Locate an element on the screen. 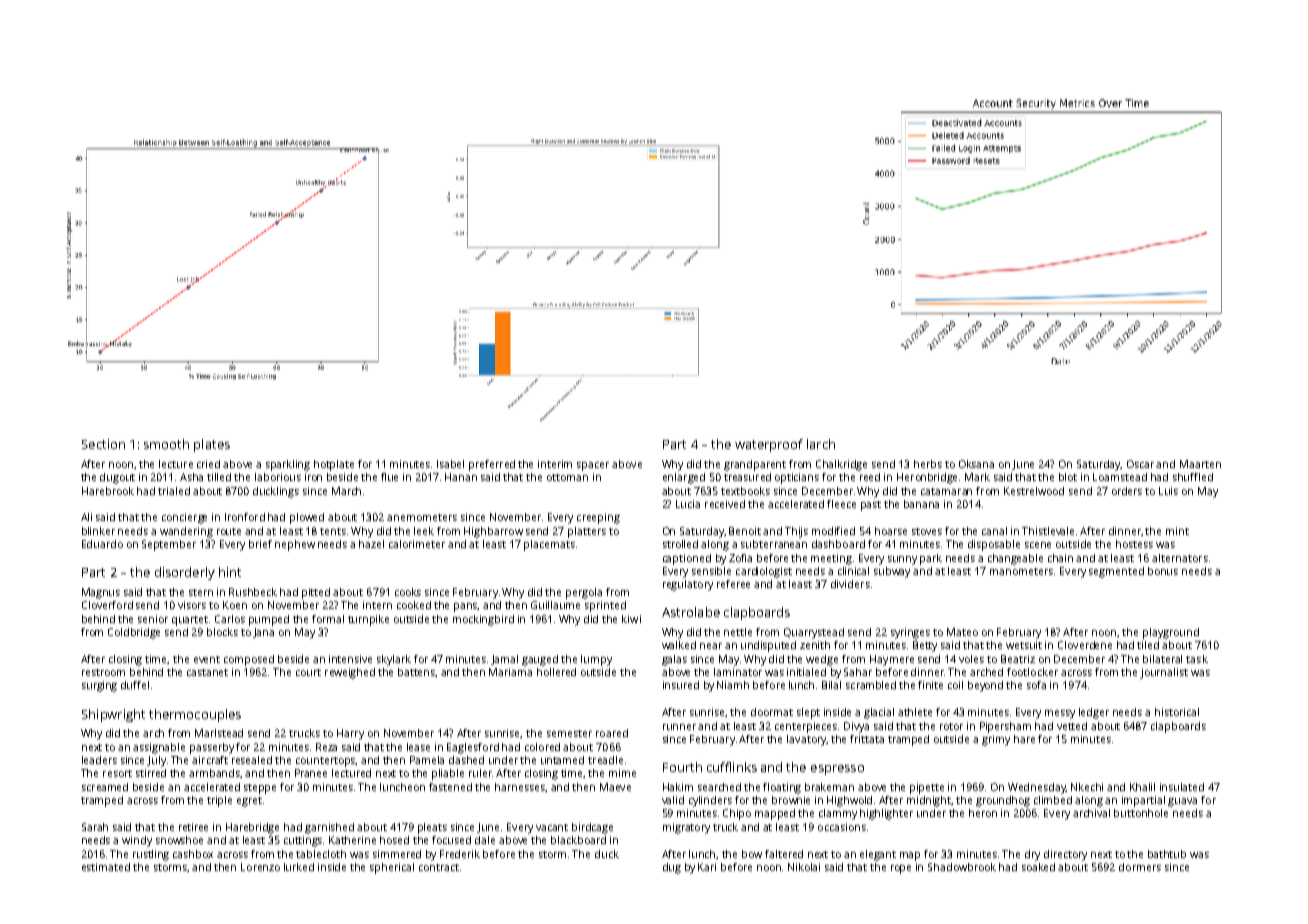  Section is located at coordinates (103, 444).
